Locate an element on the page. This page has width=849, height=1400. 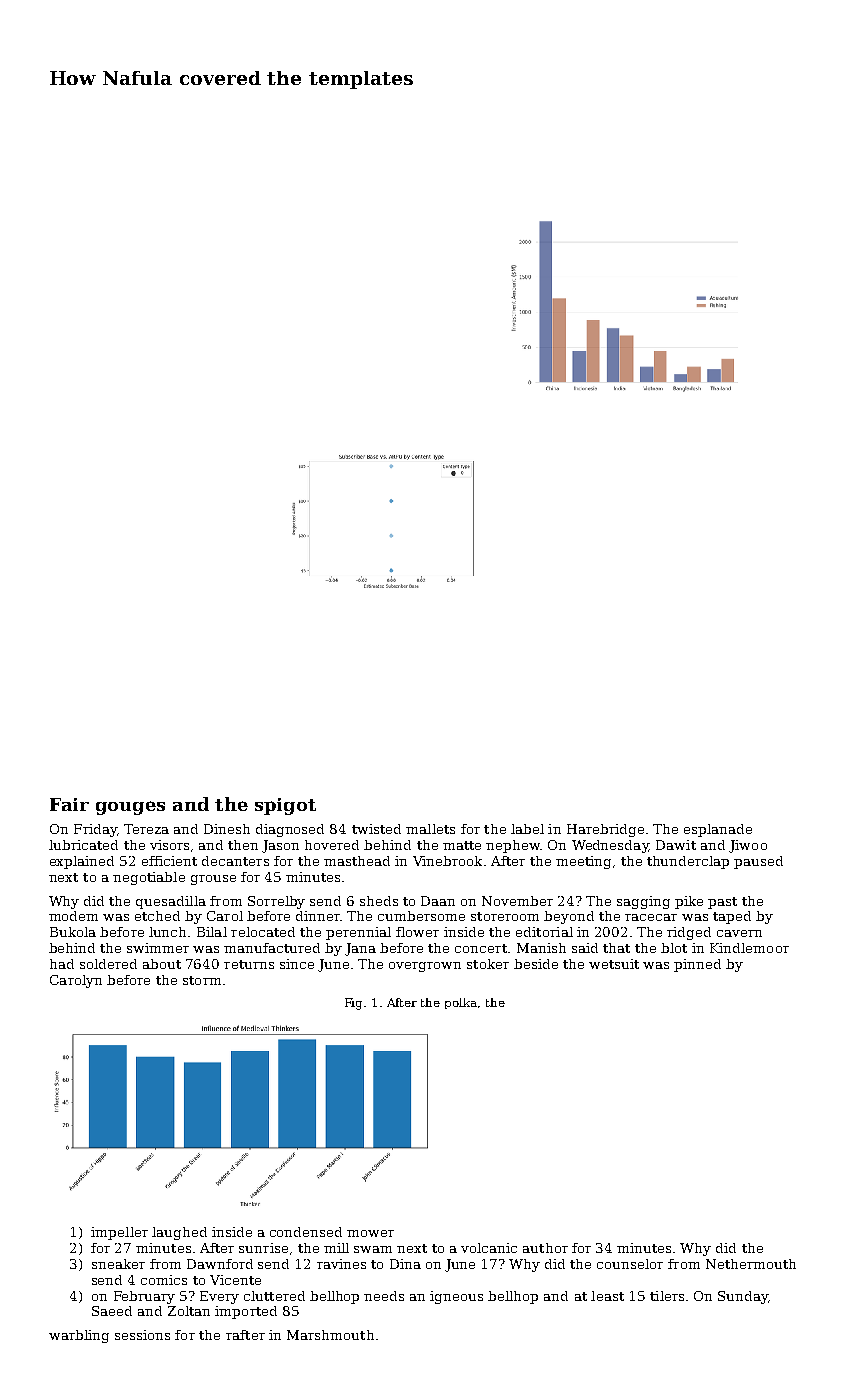
gouges is located at coordinates (130, 808).
